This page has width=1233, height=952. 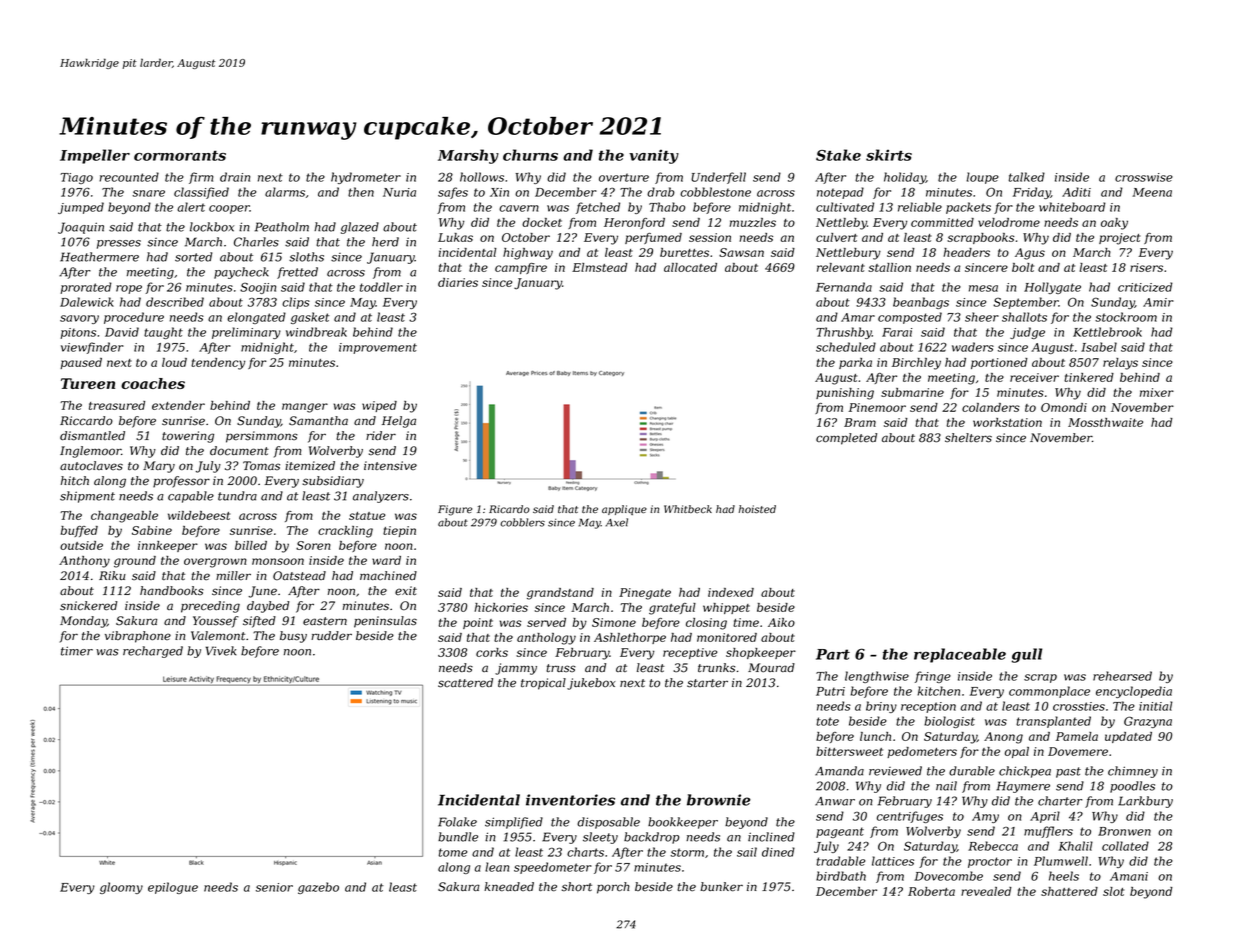 I want to click on skirts, so click(x=889, y=155).
